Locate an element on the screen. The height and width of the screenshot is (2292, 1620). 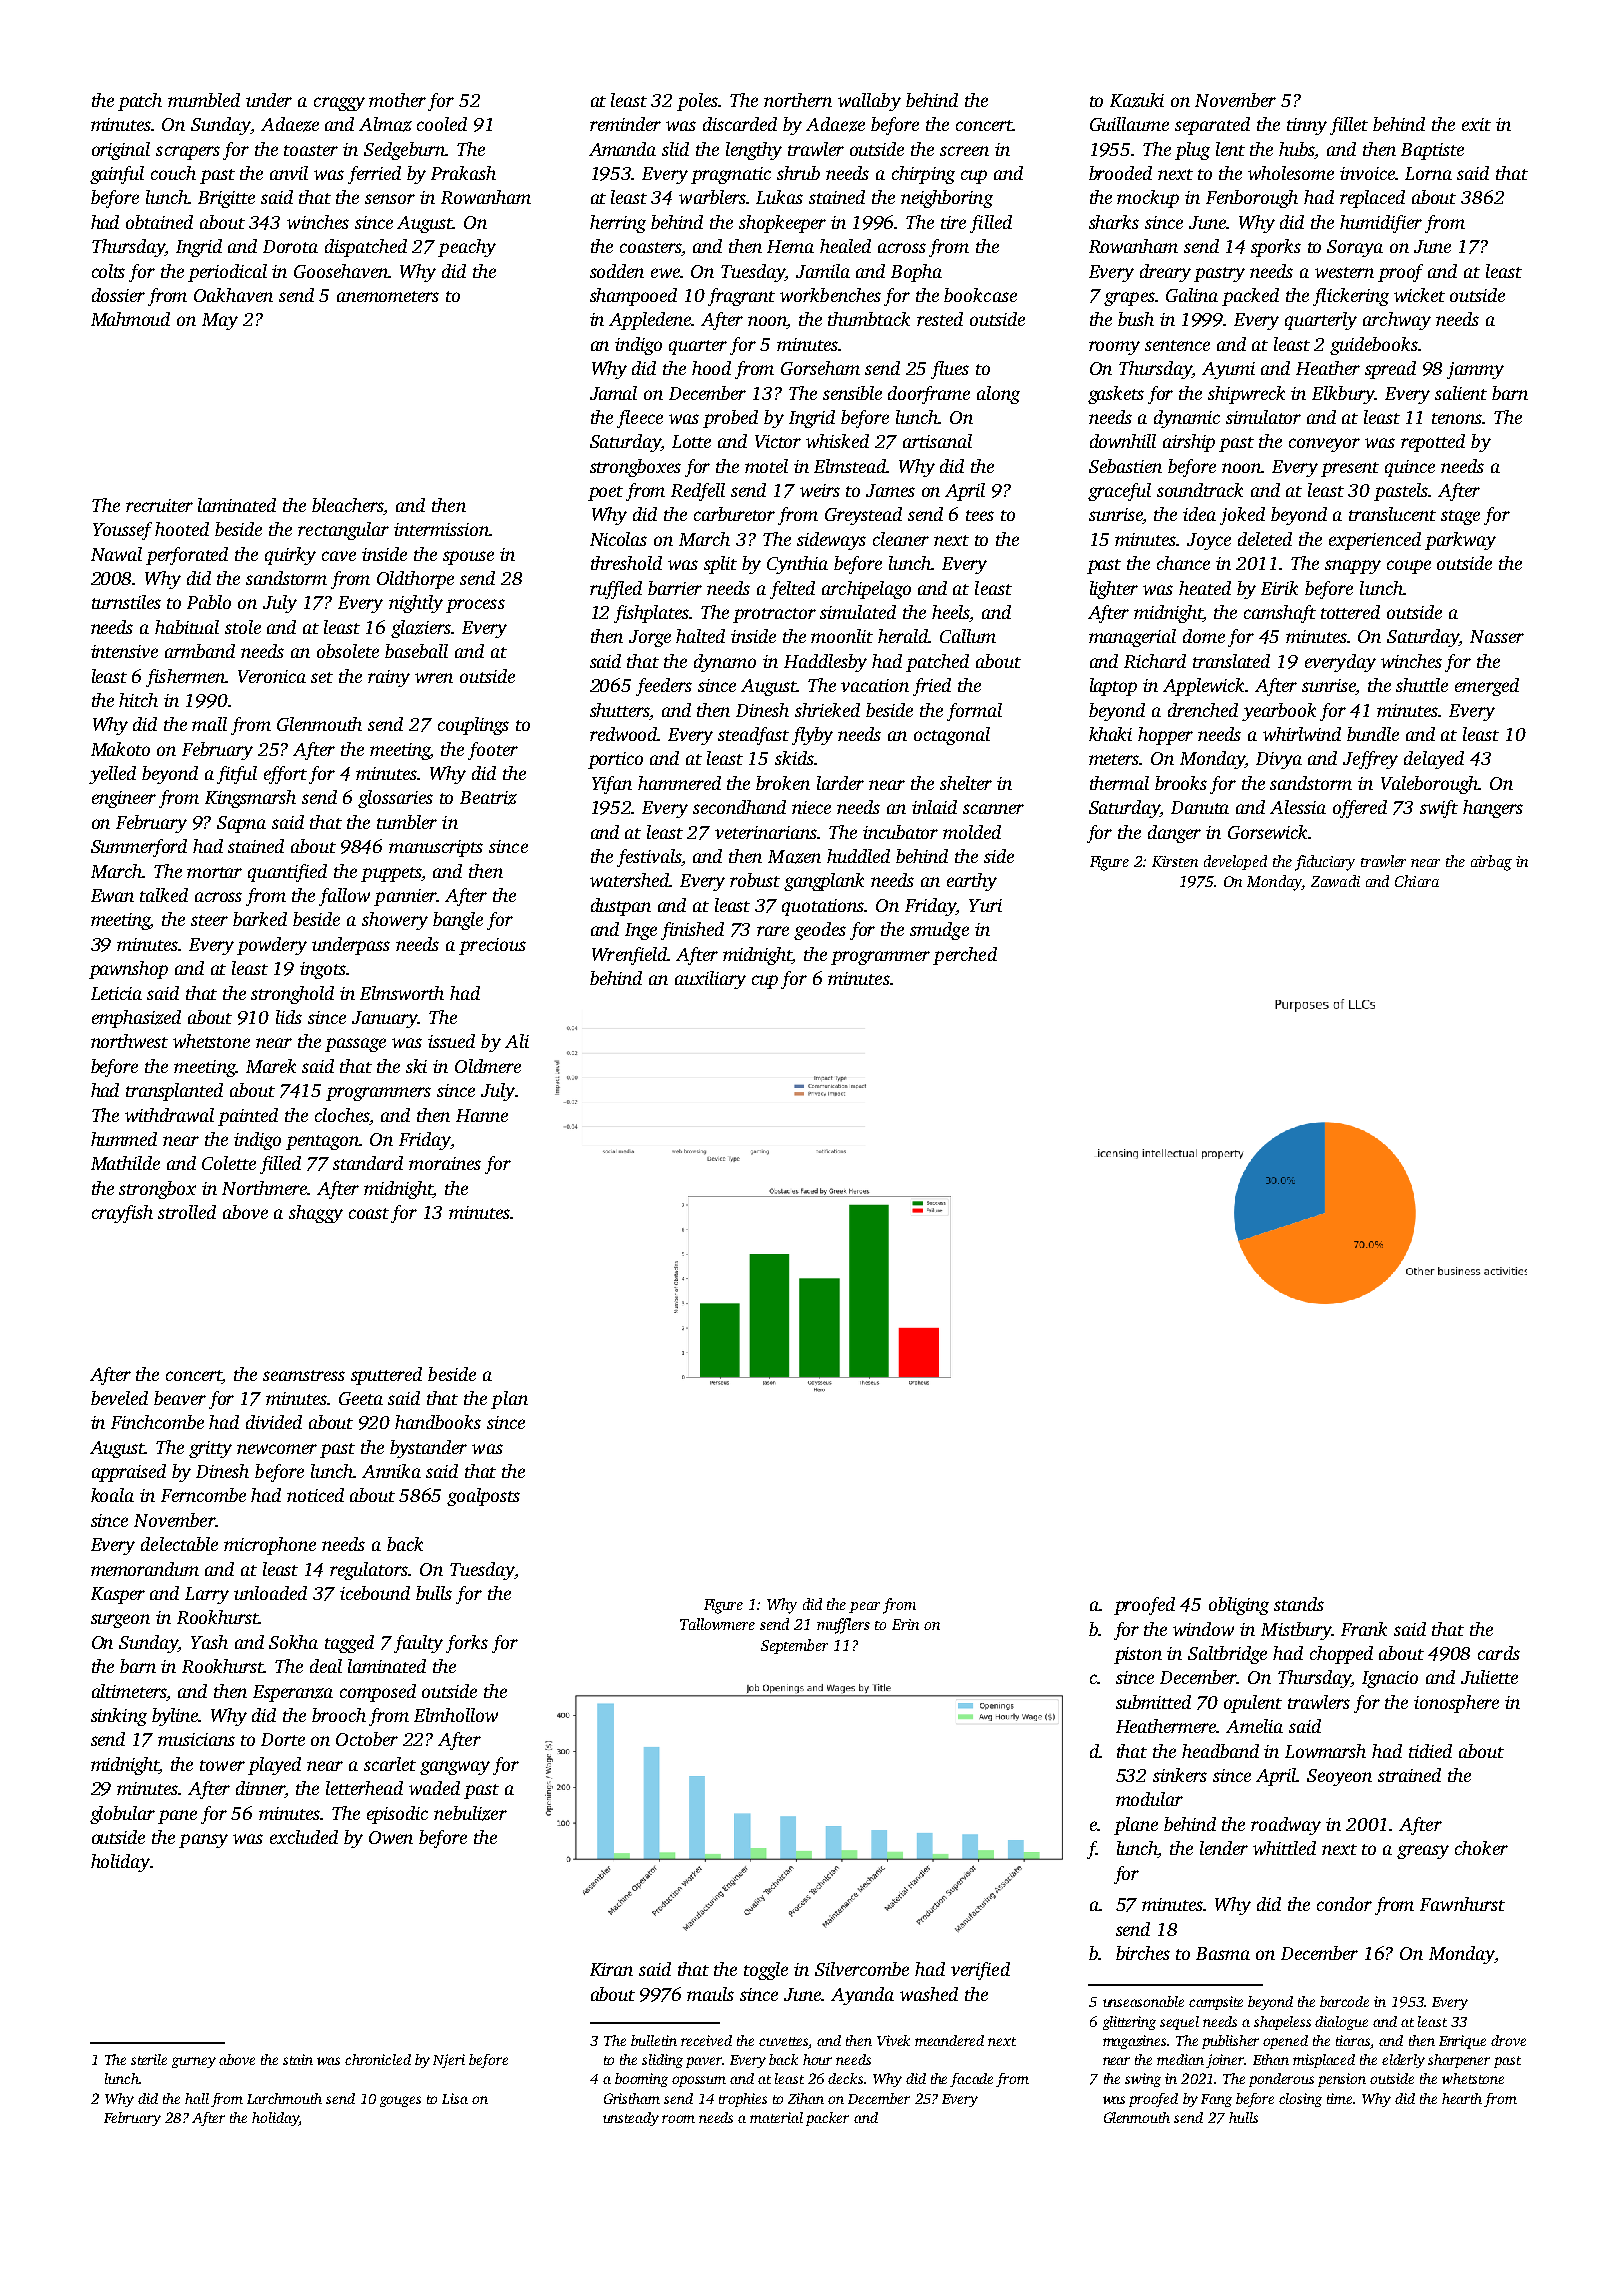
gouges is located at coordinates (400, 2101).
